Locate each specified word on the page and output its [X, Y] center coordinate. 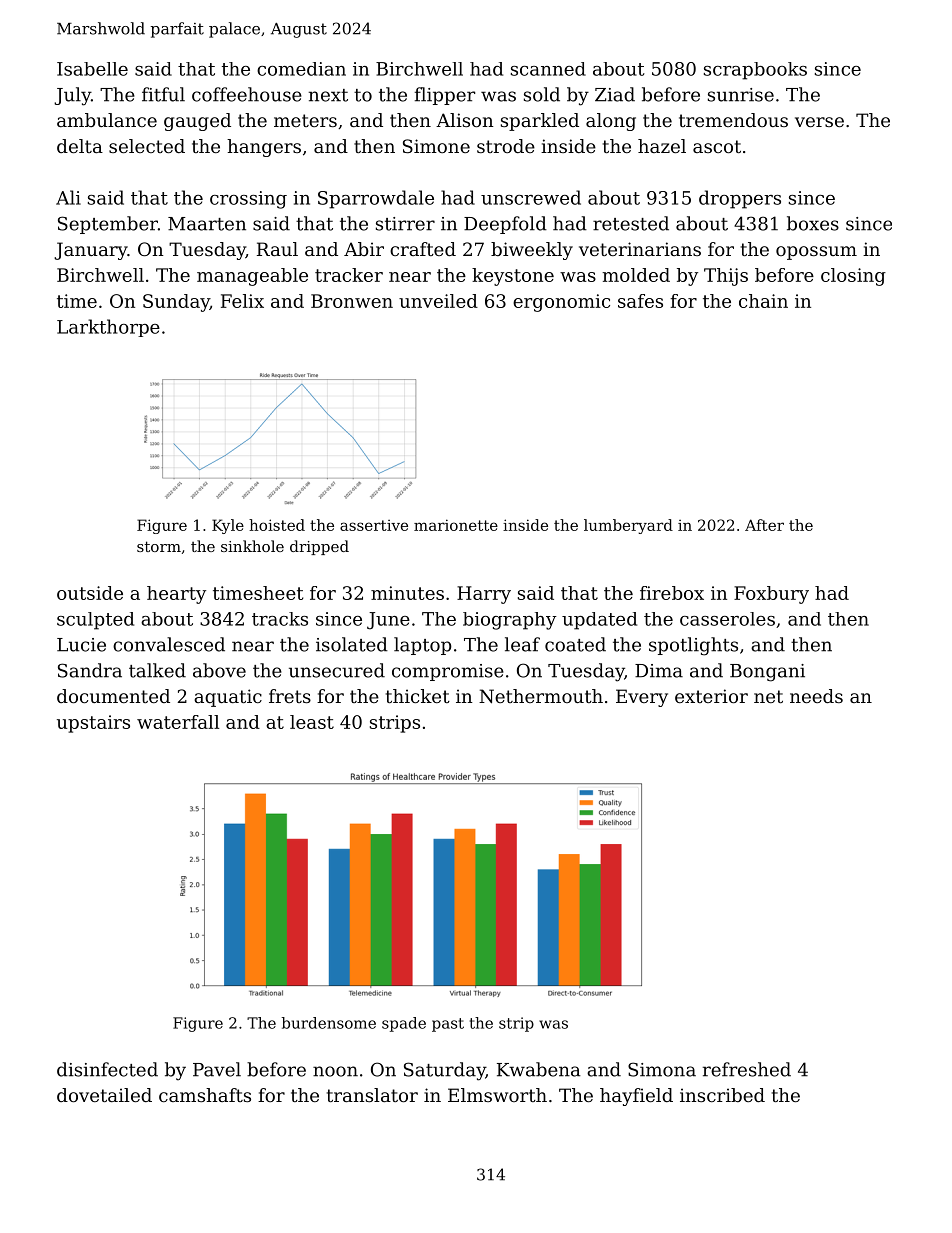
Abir [364, 249]
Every [642, 698]
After [764, 525]
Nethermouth [541, 696]
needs [816, 696]
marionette [456, 525]
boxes [813, 223]
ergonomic [561, 303]
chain [763, 301]
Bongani [767, 673]
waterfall [178, 722]
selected [147, 146]
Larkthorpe [108, 328]
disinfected [107, 1069]
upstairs [93, 724]
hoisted [277, 525]
